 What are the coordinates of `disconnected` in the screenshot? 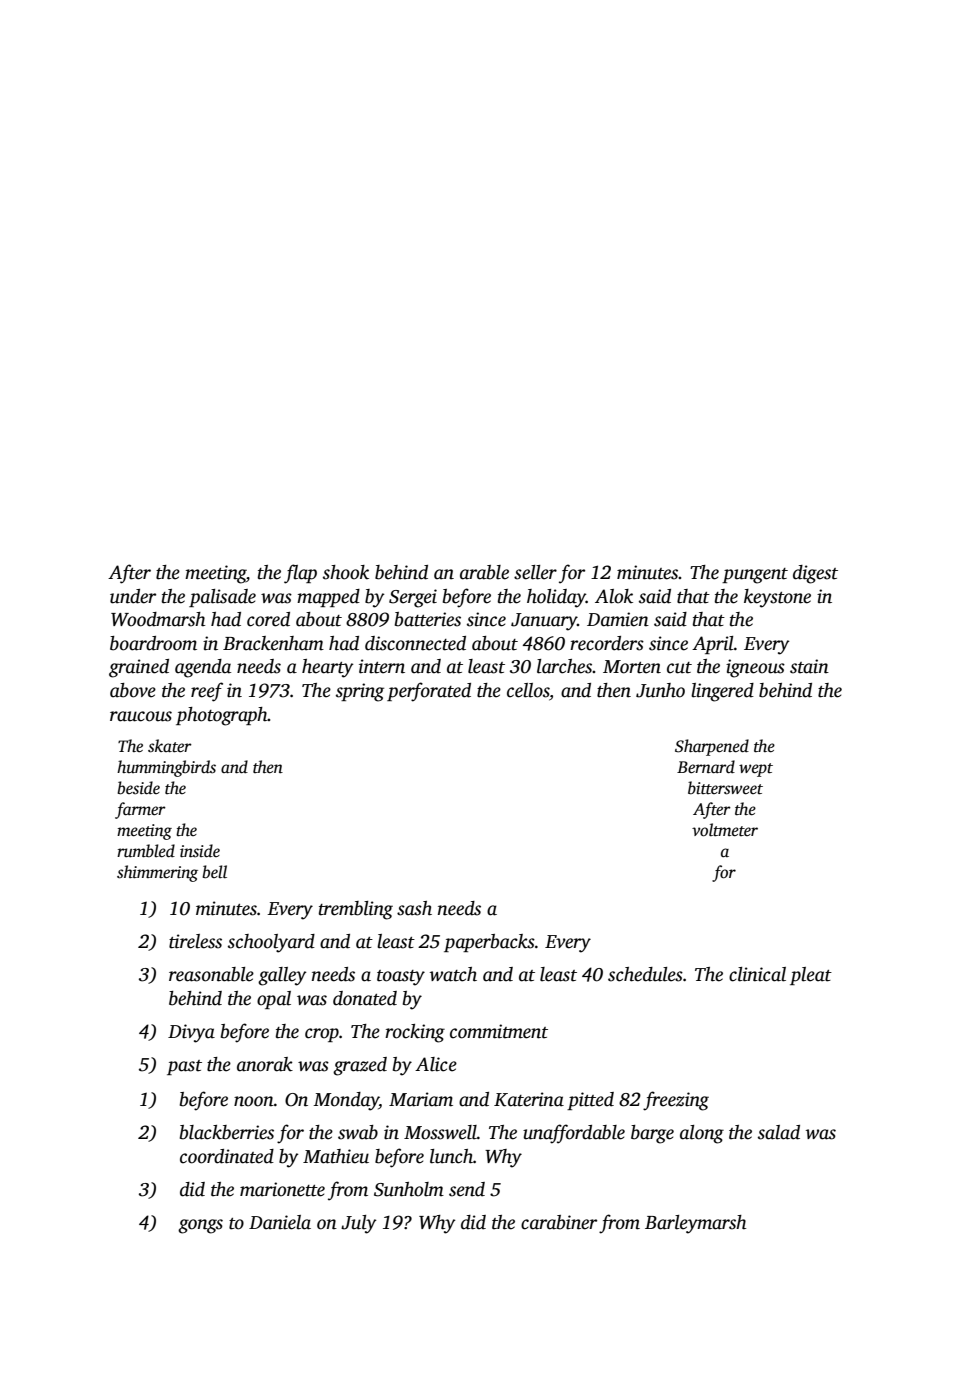 It's located at (415, 643).
